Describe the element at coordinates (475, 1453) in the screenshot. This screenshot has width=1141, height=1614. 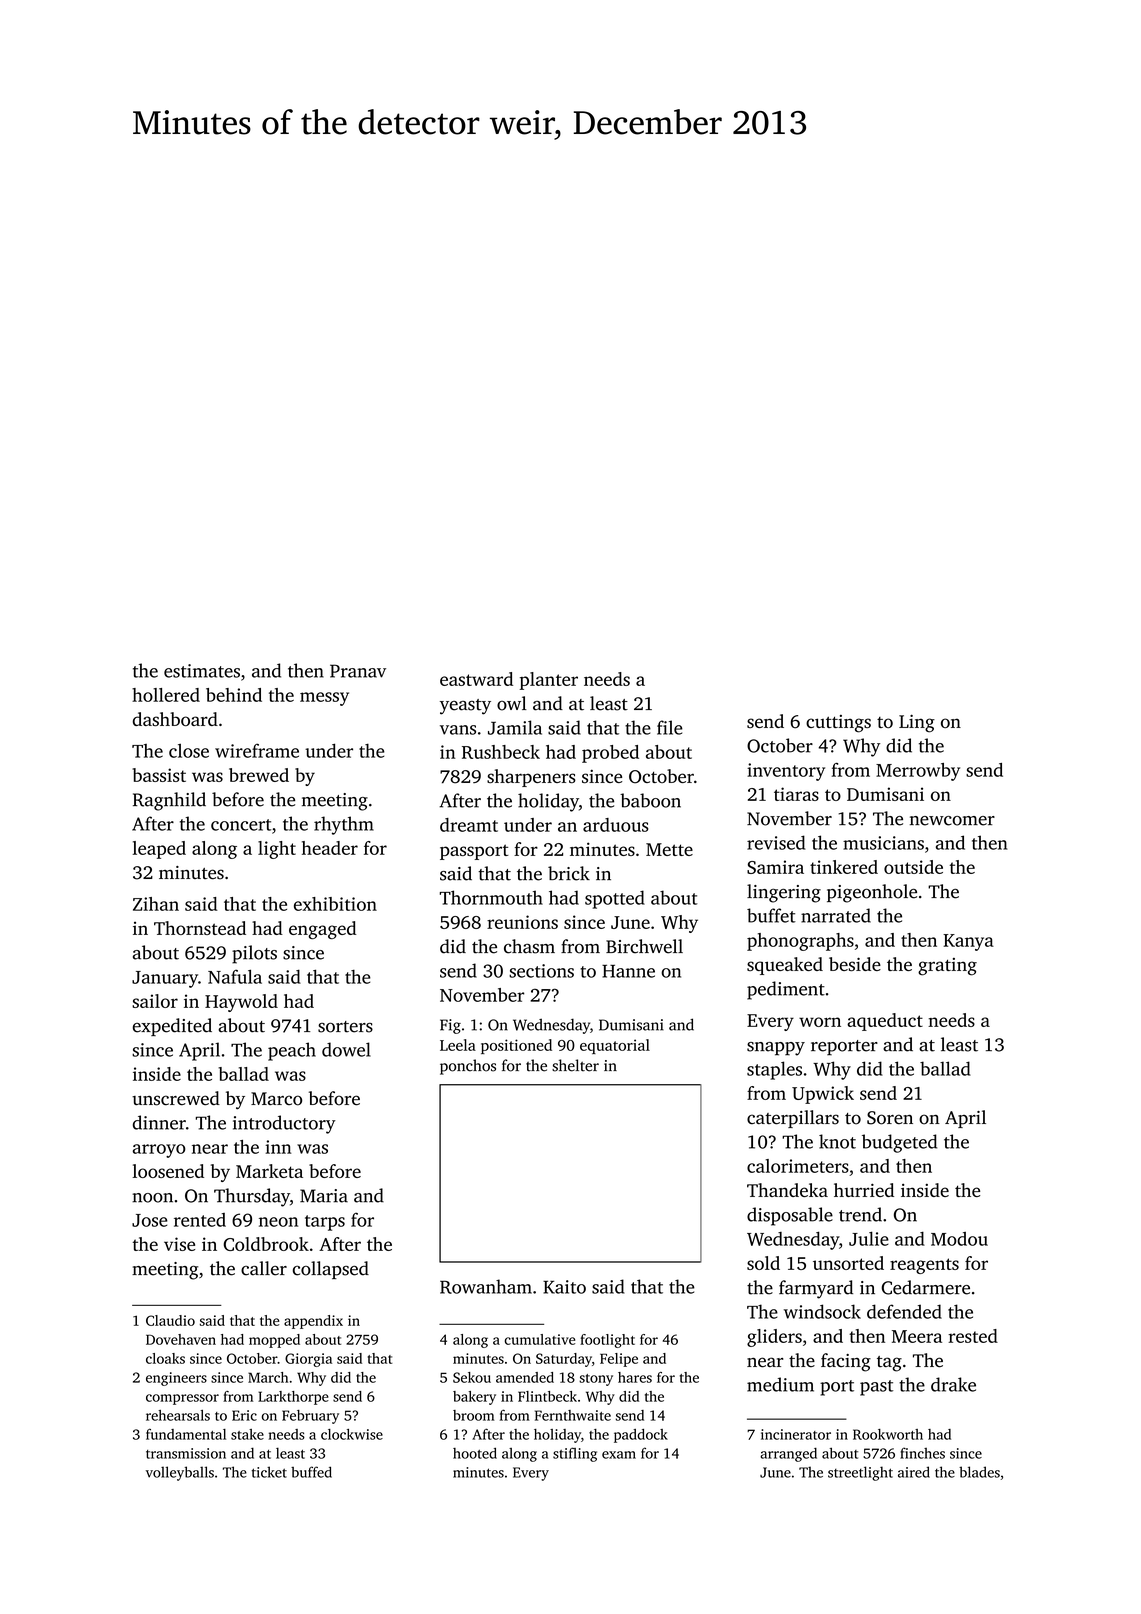
I see `hooted` at that location.
